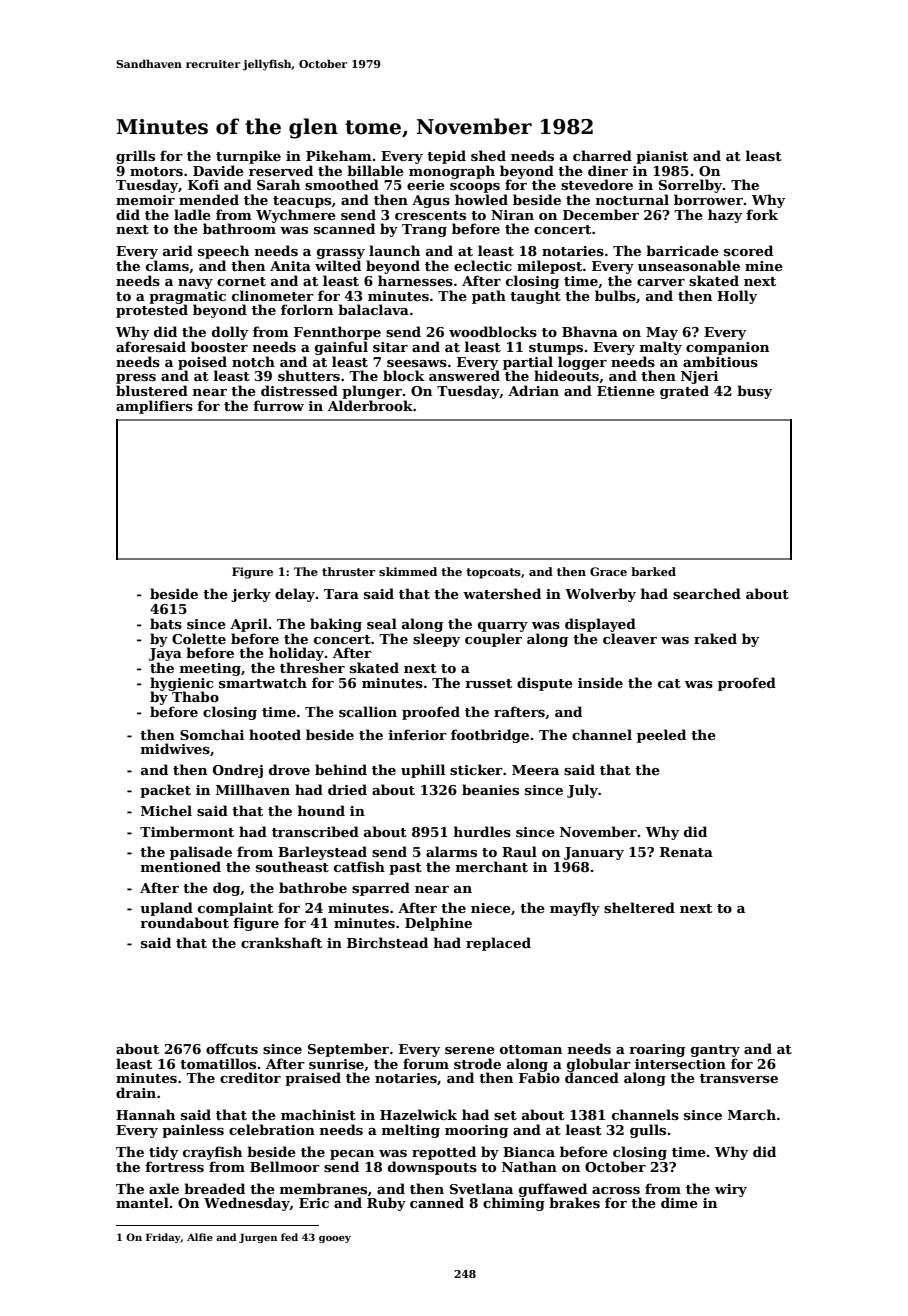 The image size is (908, 1316). What do you see at coordinates (370, 405) in the screenshot?
I see `Alderbrook` at bounding box center [370, 405].
